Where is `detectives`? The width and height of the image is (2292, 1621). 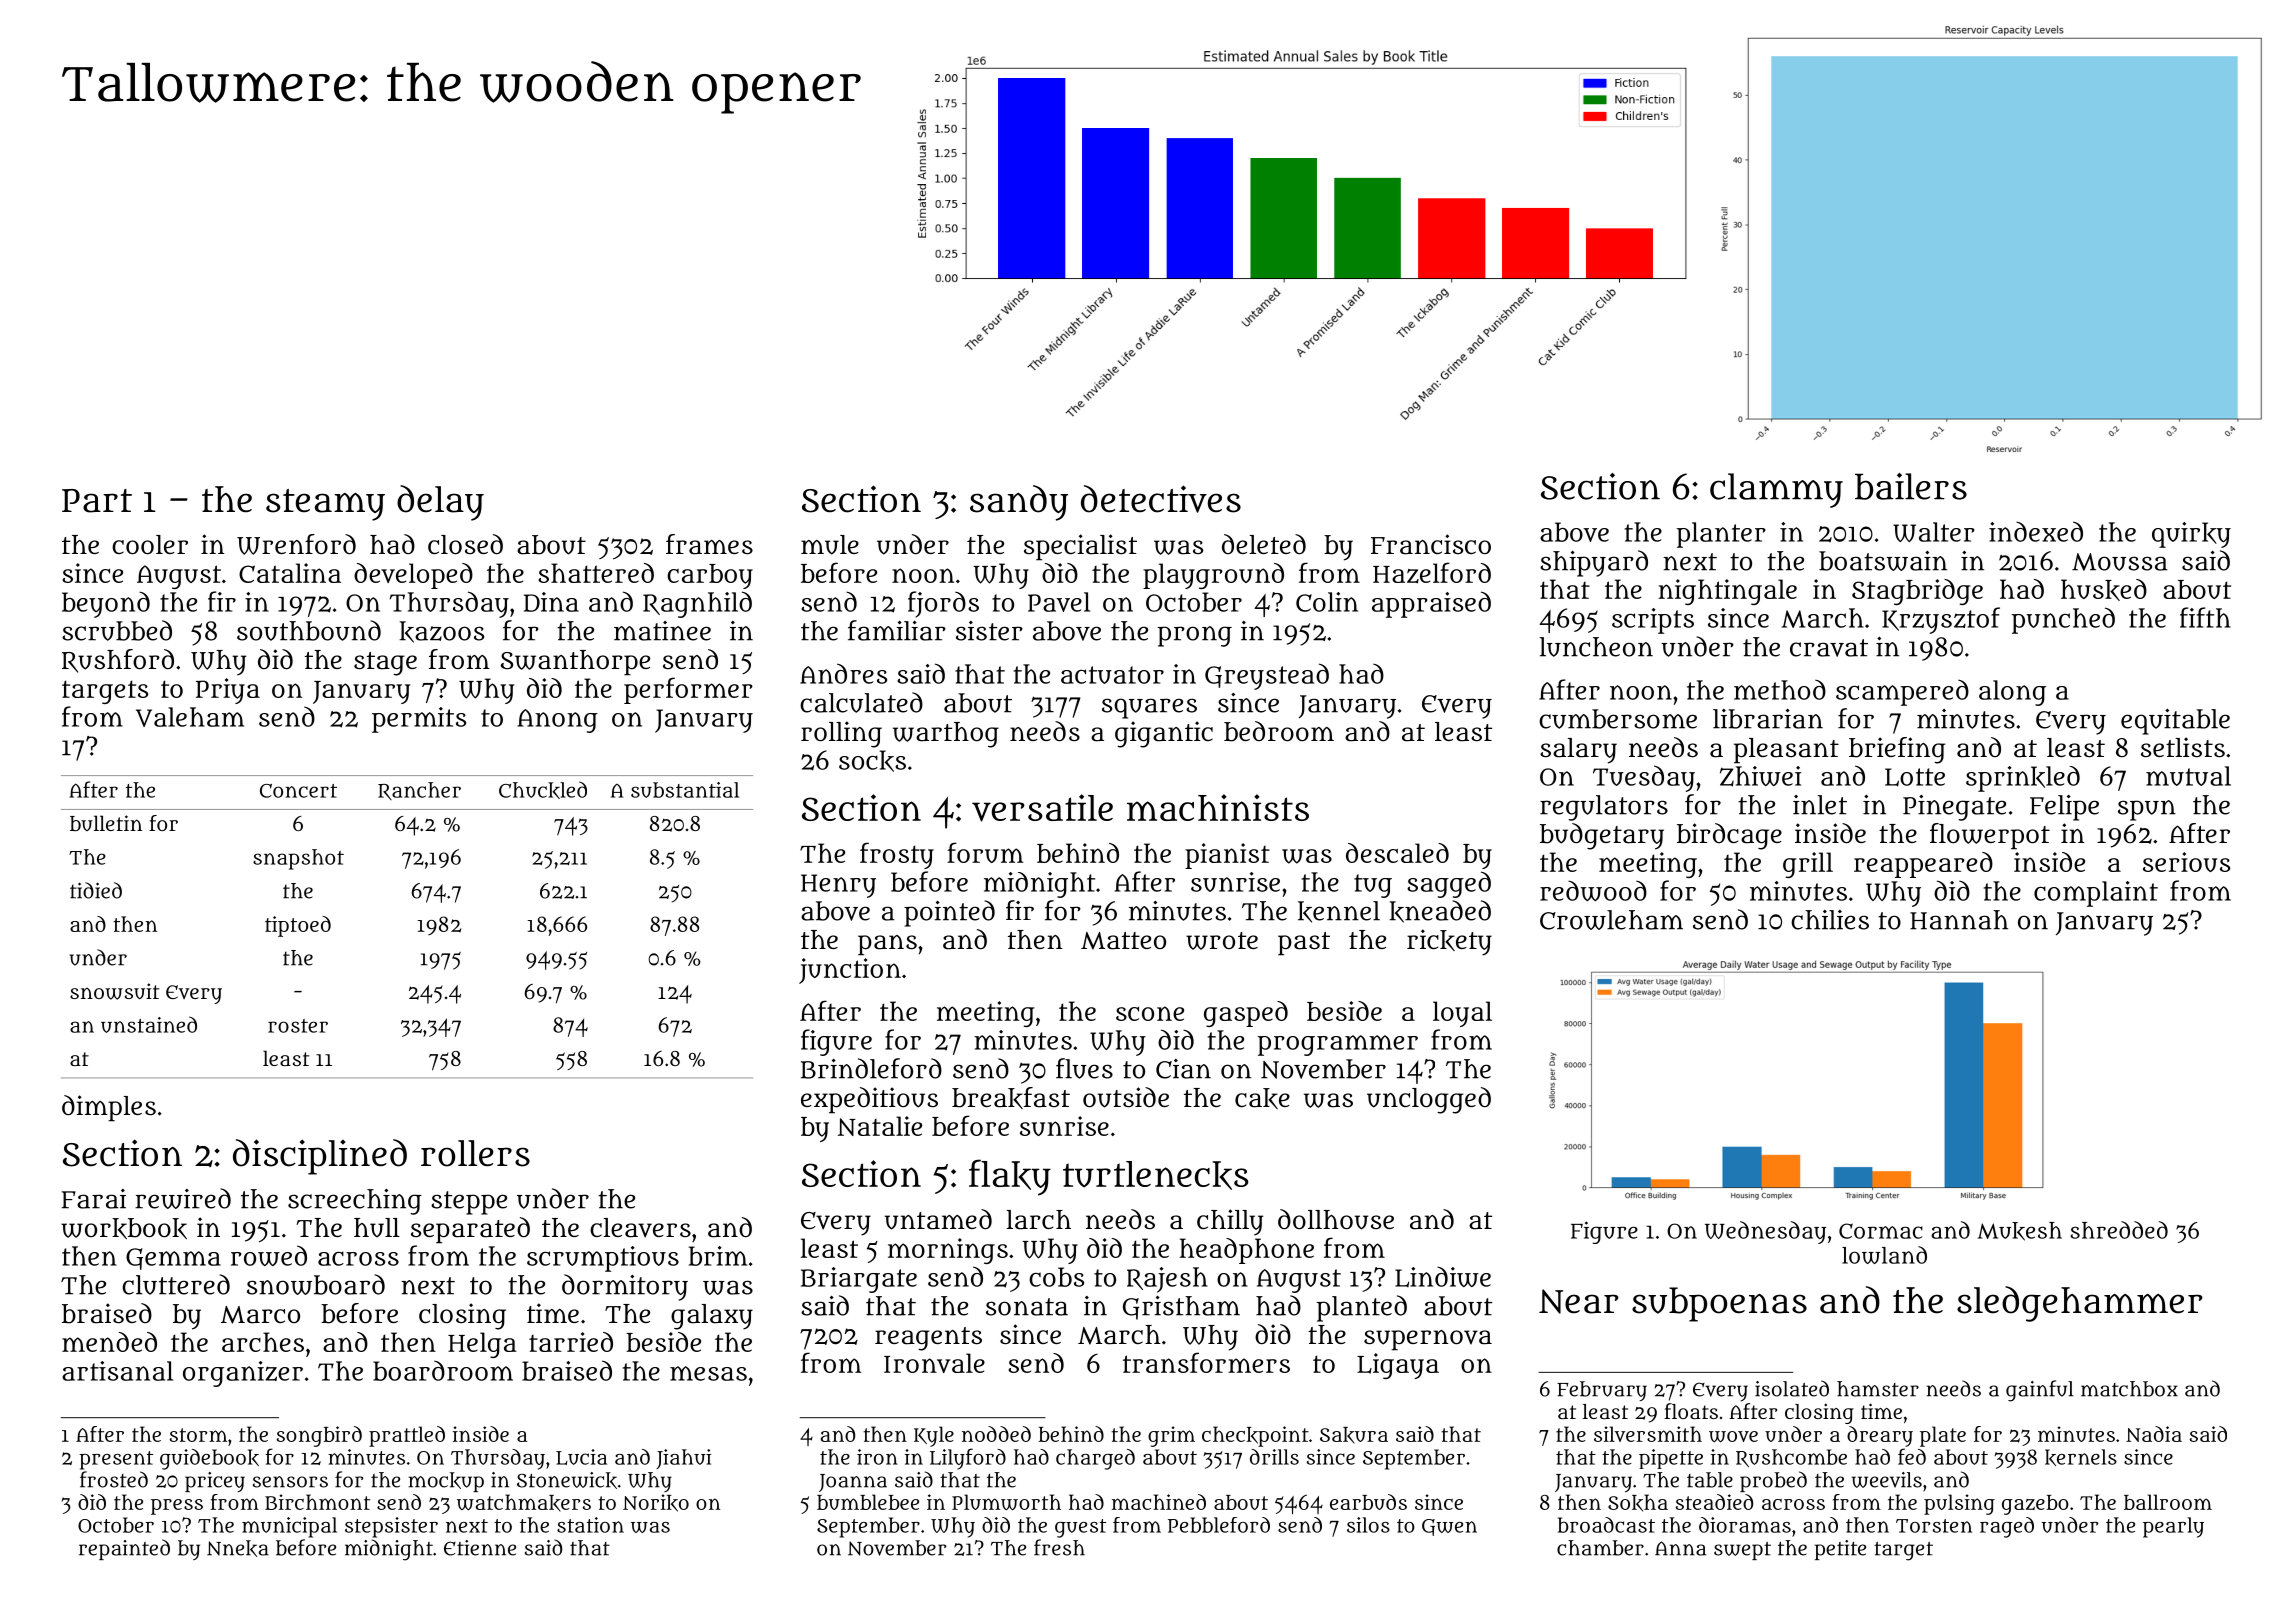
detectives is located at coordinates (1161, 499).
